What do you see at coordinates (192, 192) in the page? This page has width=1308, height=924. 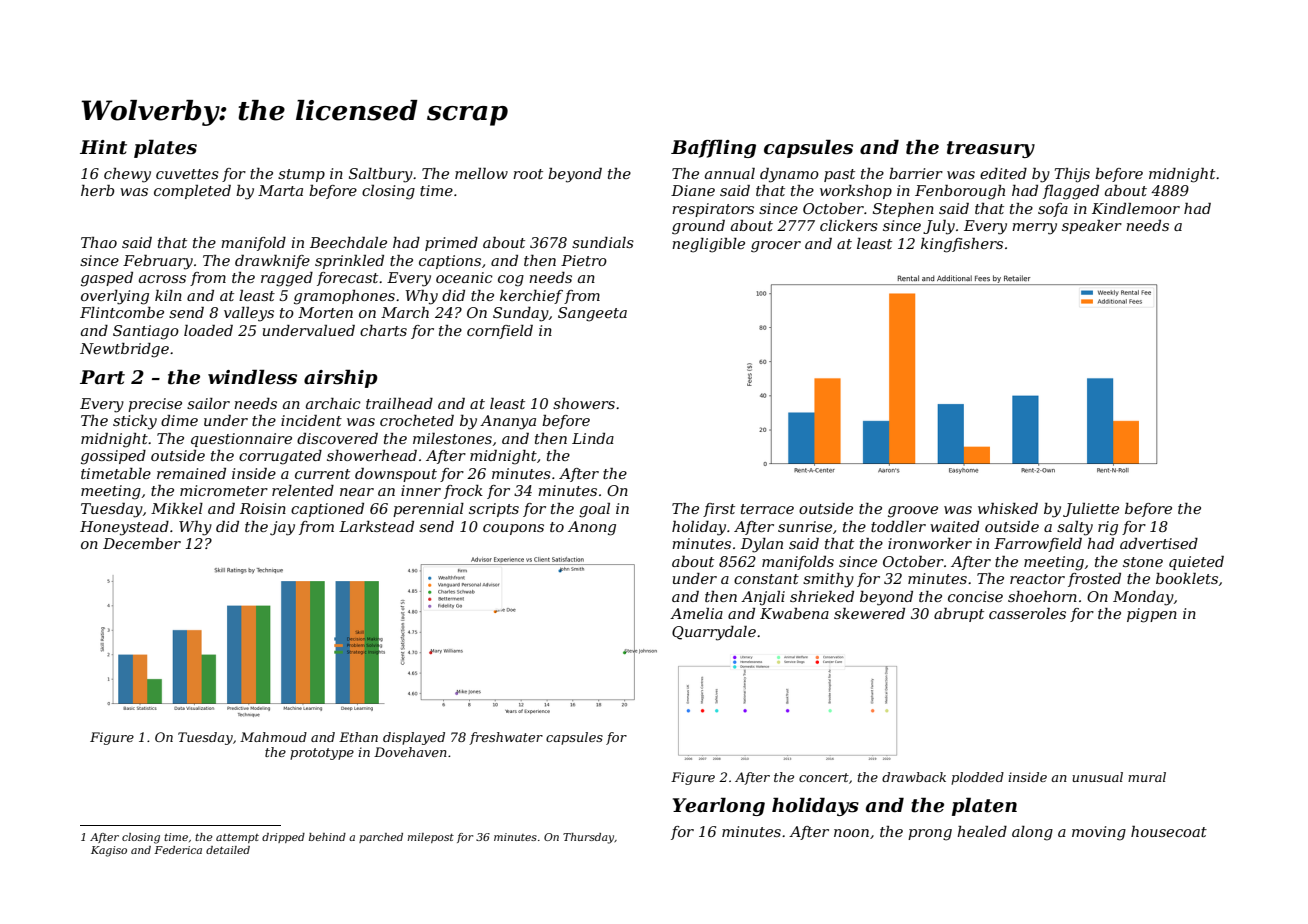 I see `completed` at bounding box center [192, 192].
